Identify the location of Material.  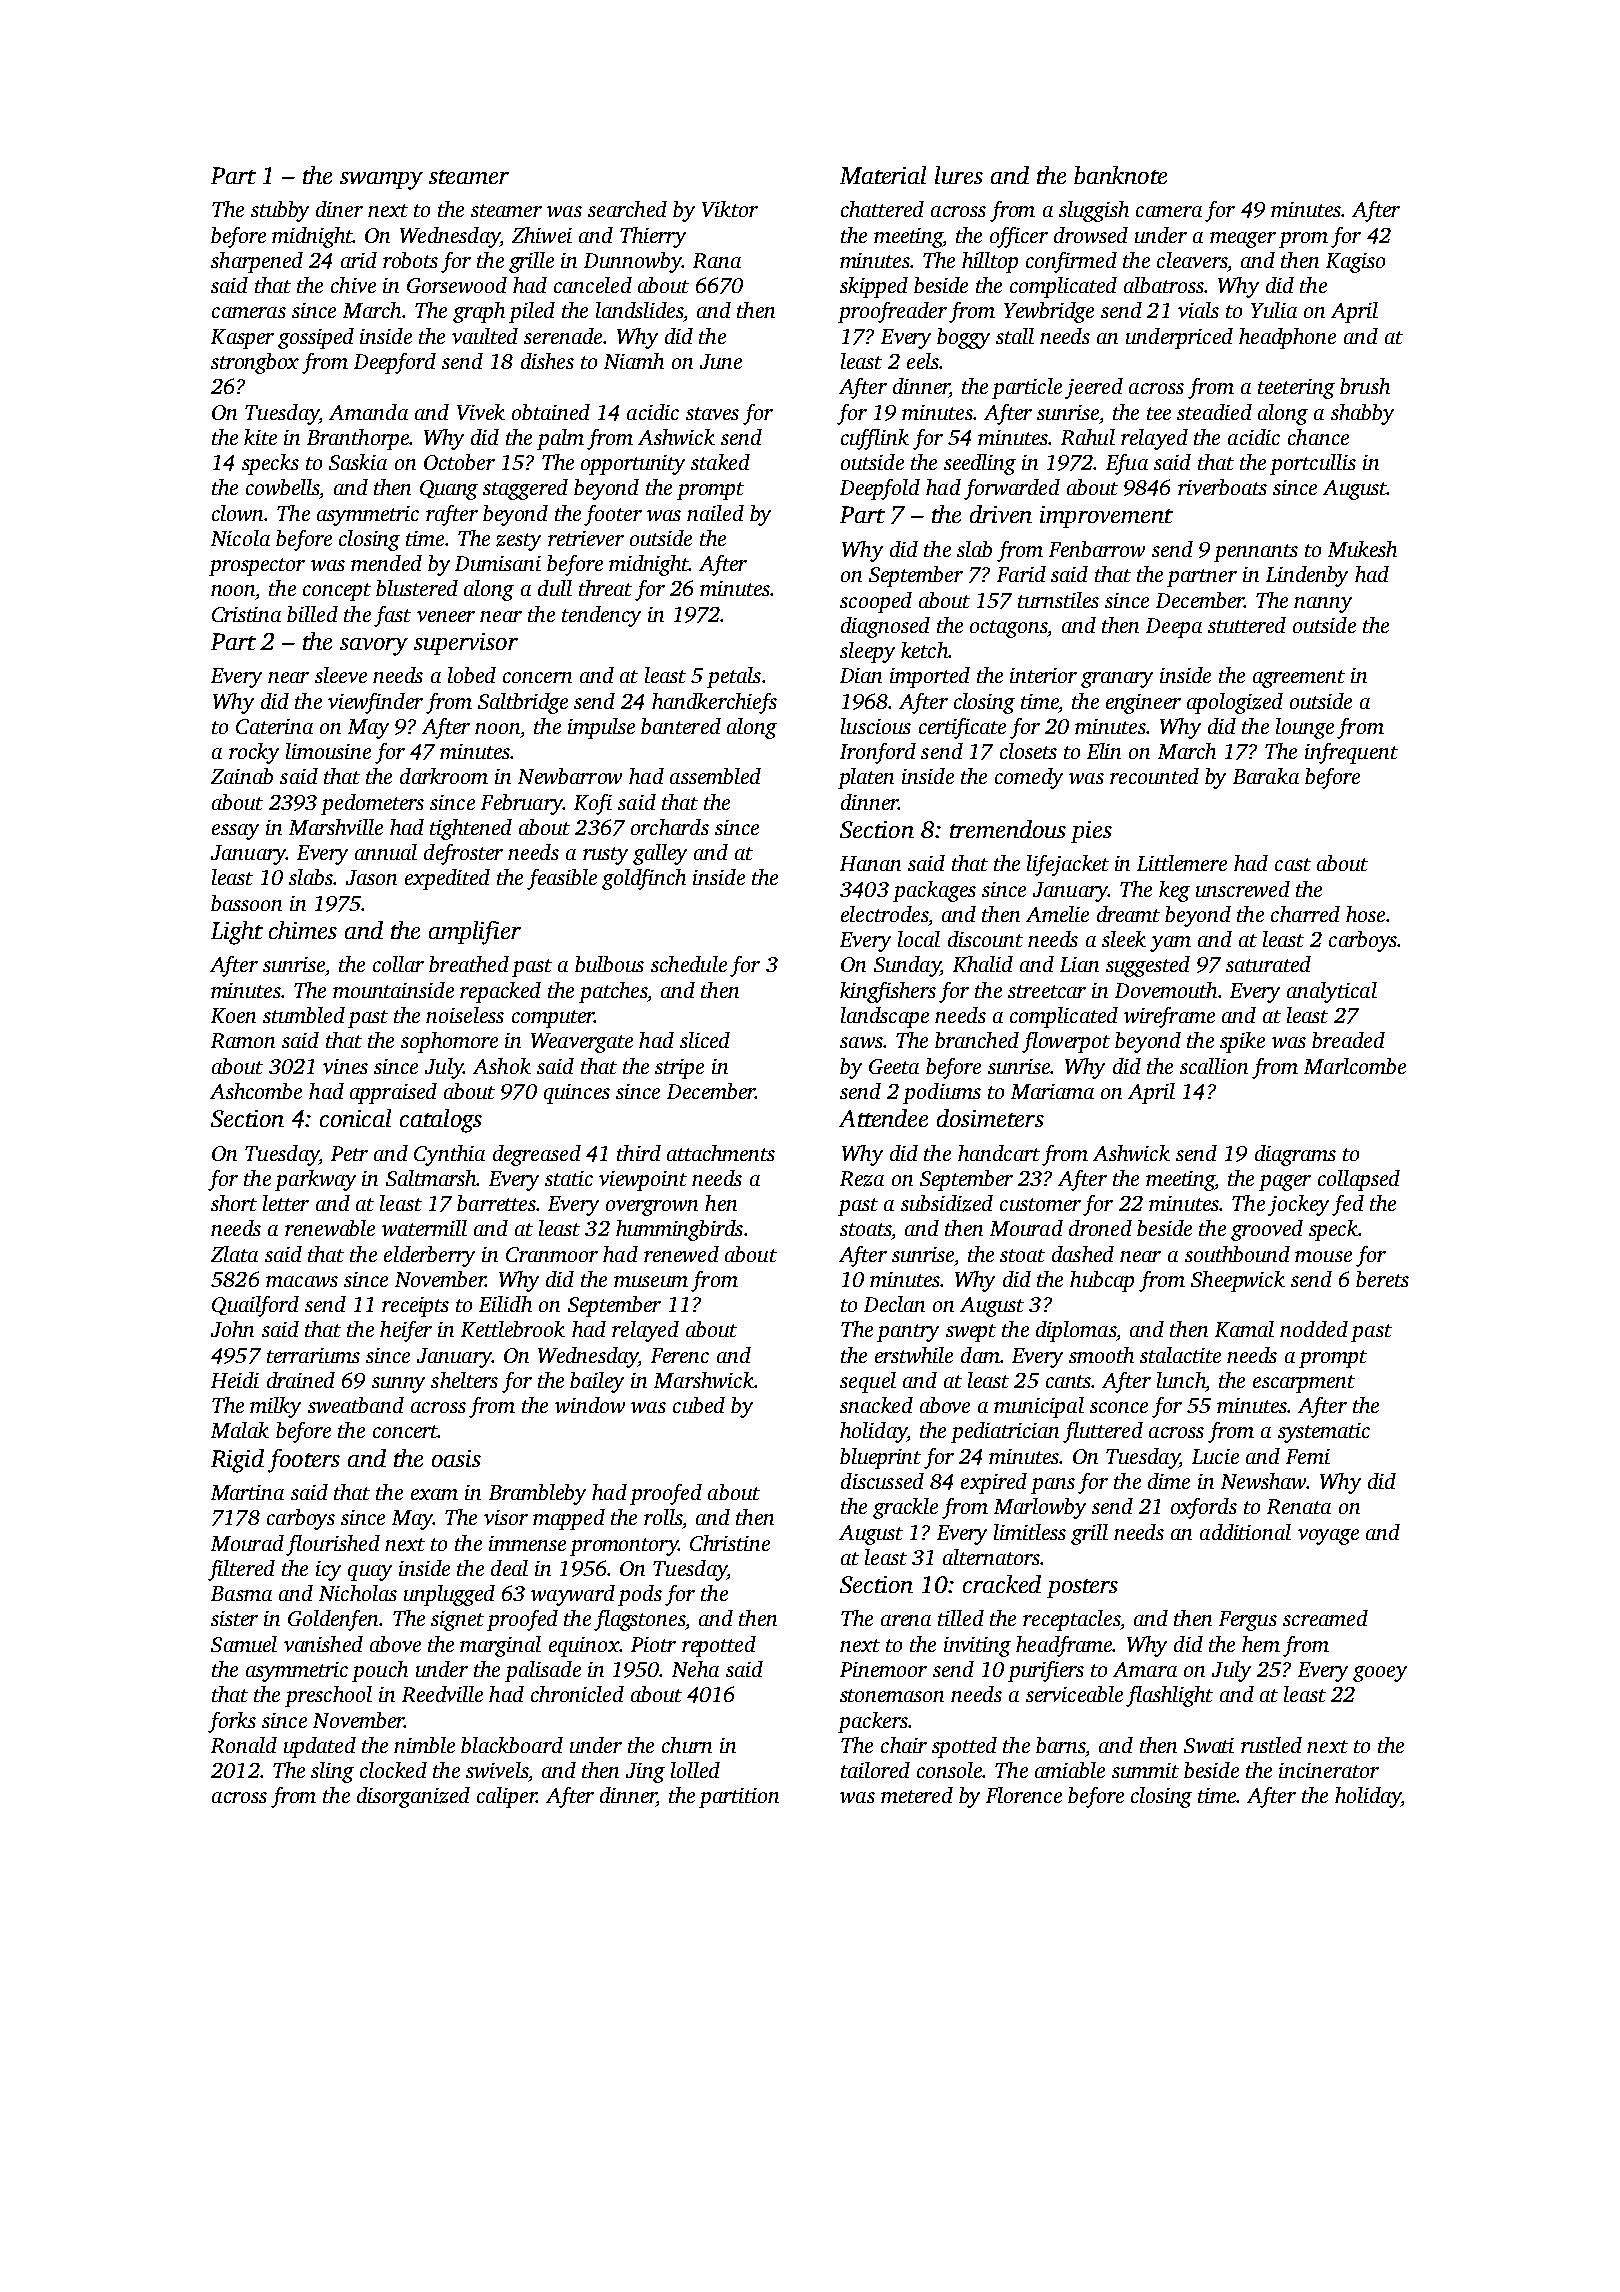
(883, 175).
